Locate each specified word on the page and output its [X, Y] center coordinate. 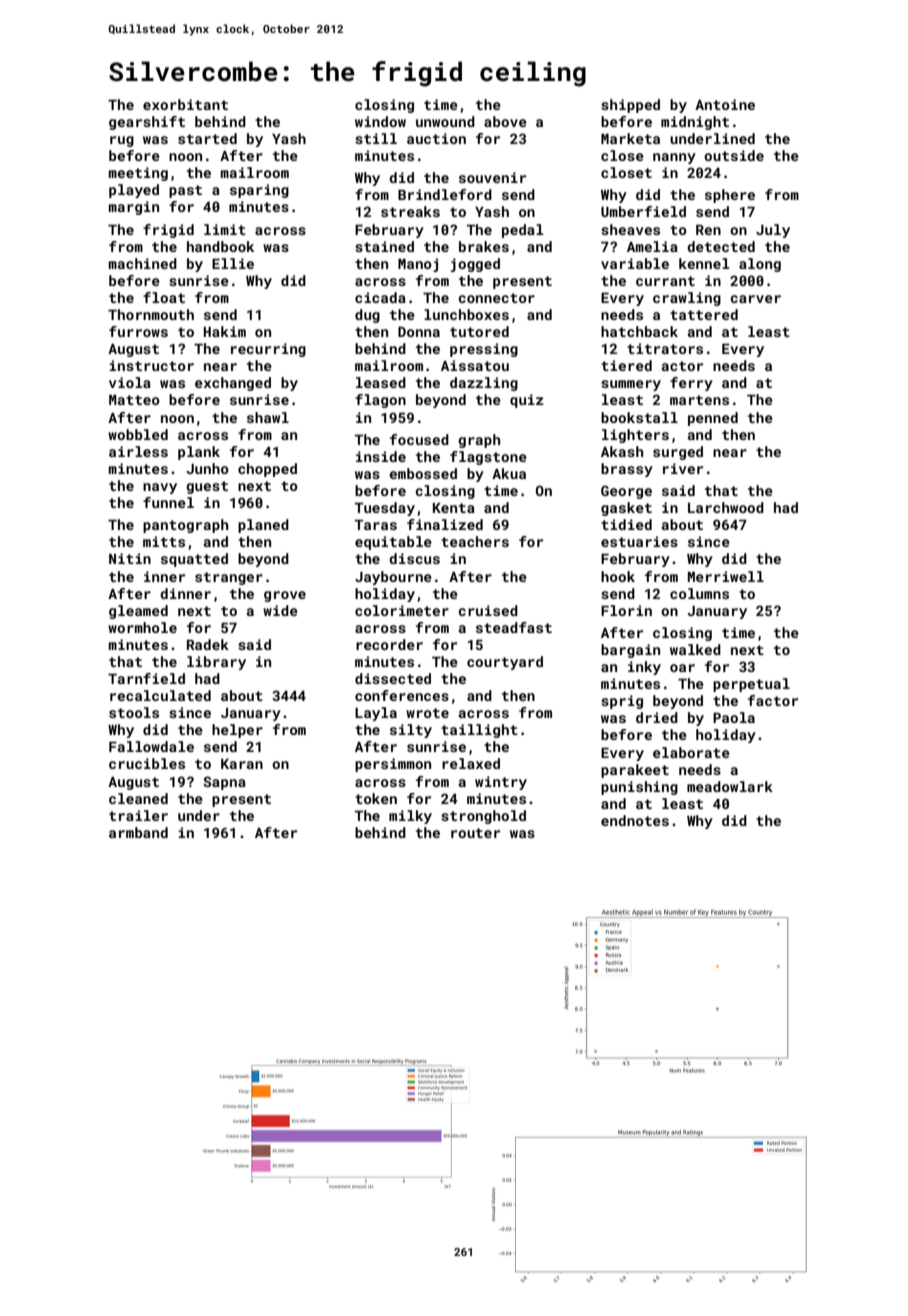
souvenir [492, 177]
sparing [259, 191]
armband [138, 832]
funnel [168, 502]
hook [618, 576]
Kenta [454, 508]
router [475, 833]
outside [734, 155]
